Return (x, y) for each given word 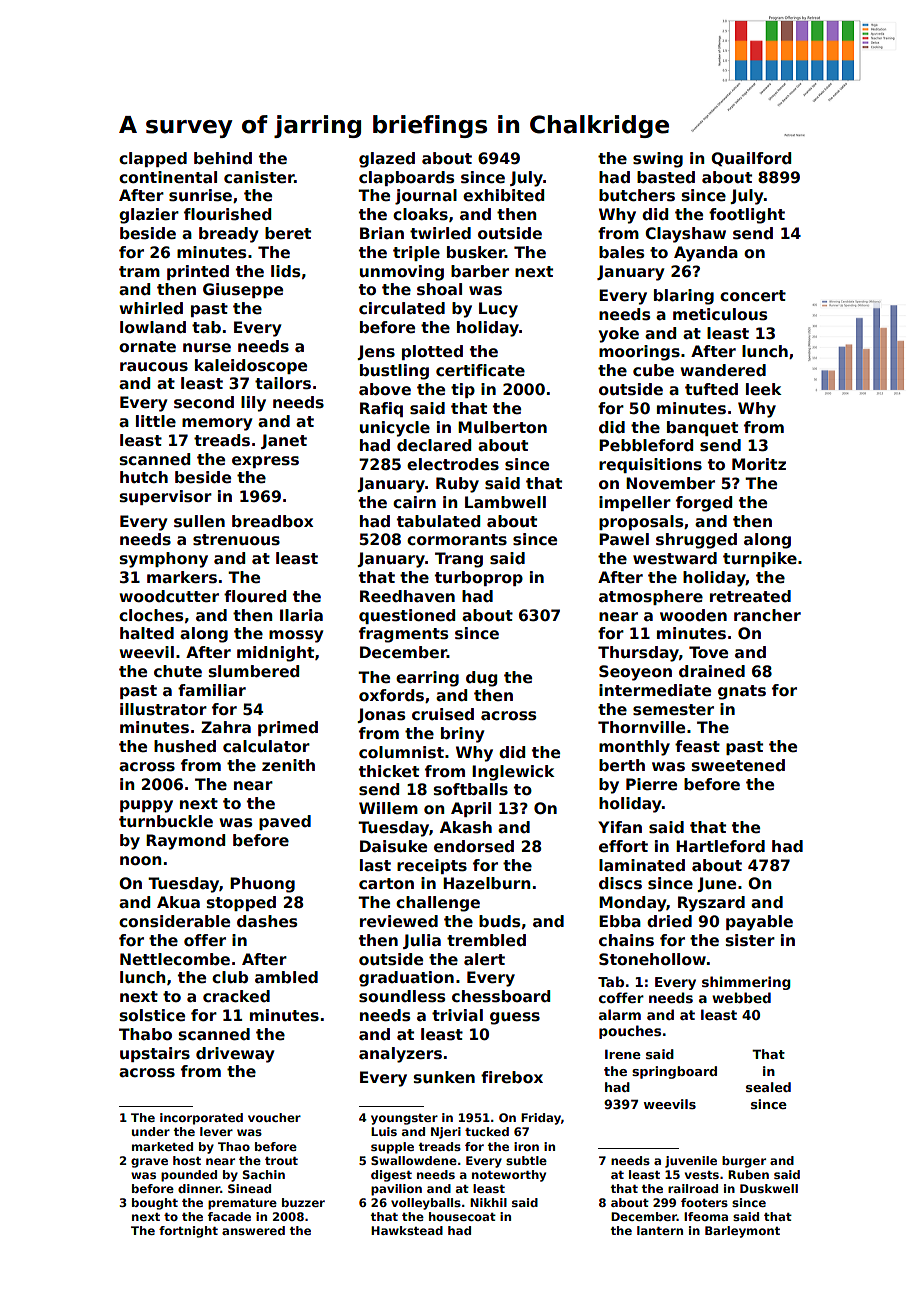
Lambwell (505, 502)
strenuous (236, 540)
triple (416, 253)
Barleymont (742, 1232)
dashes (267, 921)
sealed (768, 1087)
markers (182, 577)
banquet (702, 428)
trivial (457, 1015)
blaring (684, 297)
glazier (149, 216)
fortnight (188, 1232)
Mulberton (502, 427)
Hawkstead (407, 1230)
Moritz (759, 464)
